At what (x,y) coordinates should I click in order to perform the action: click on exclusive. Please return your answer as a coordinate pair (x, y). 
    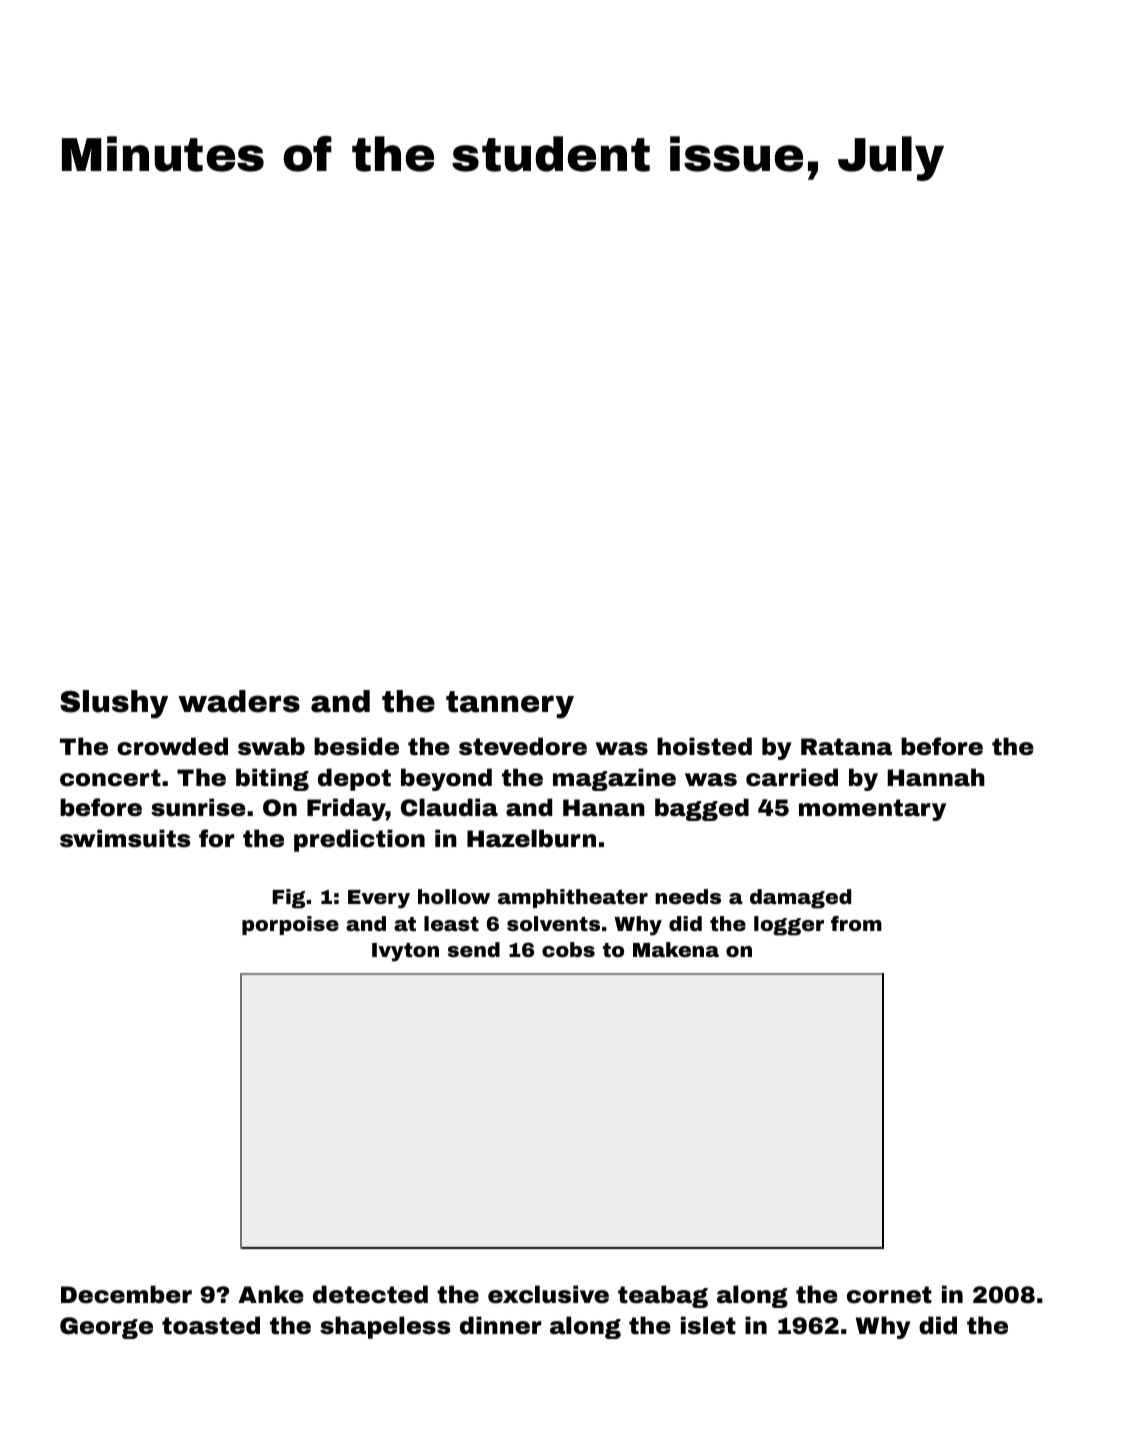
    Looking at the image, I should click on (548, 1294).
